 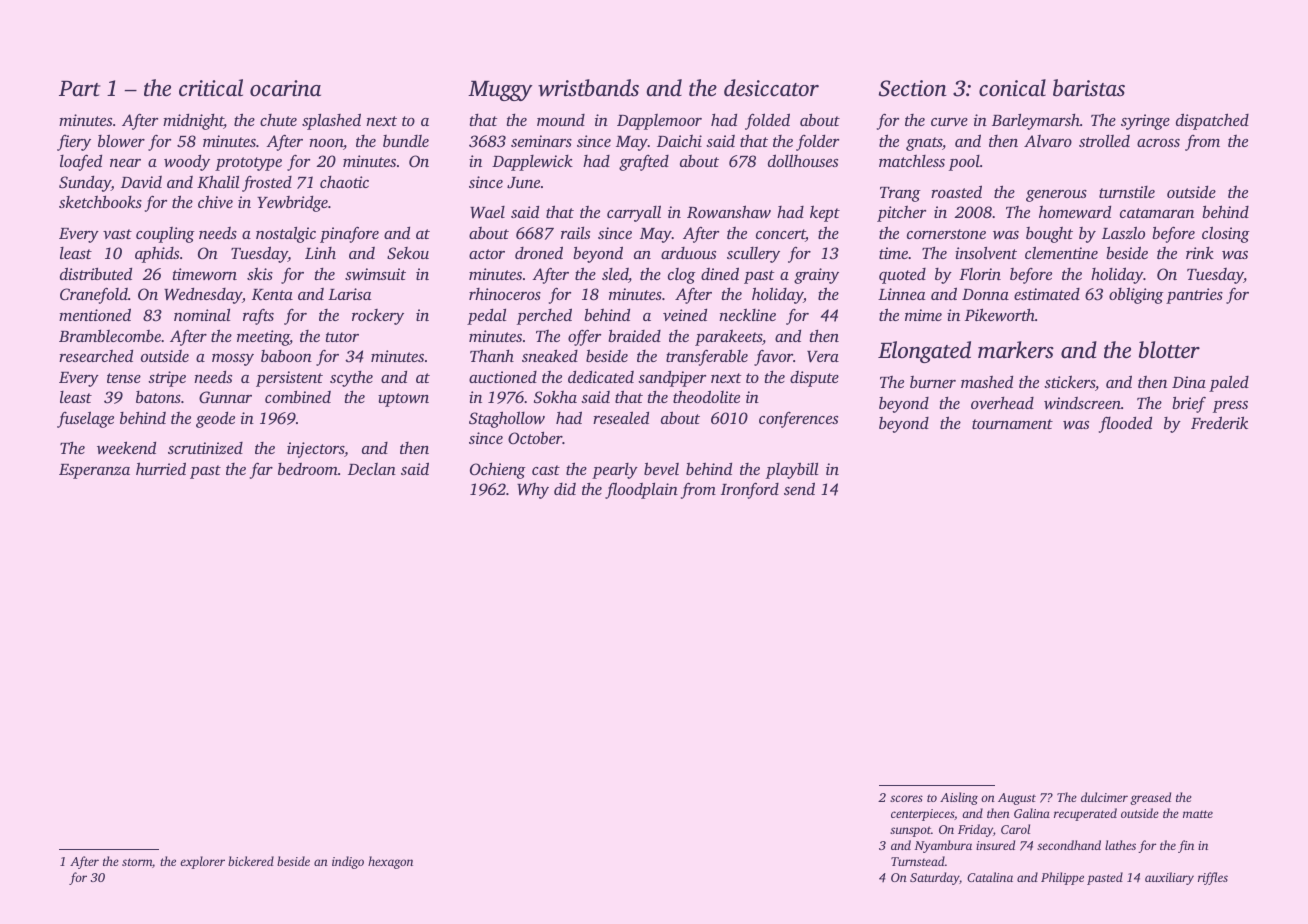 What do you see at coordinates (1229, 383) in the document?
I see `paled` at bounding box center [1229, 383].
